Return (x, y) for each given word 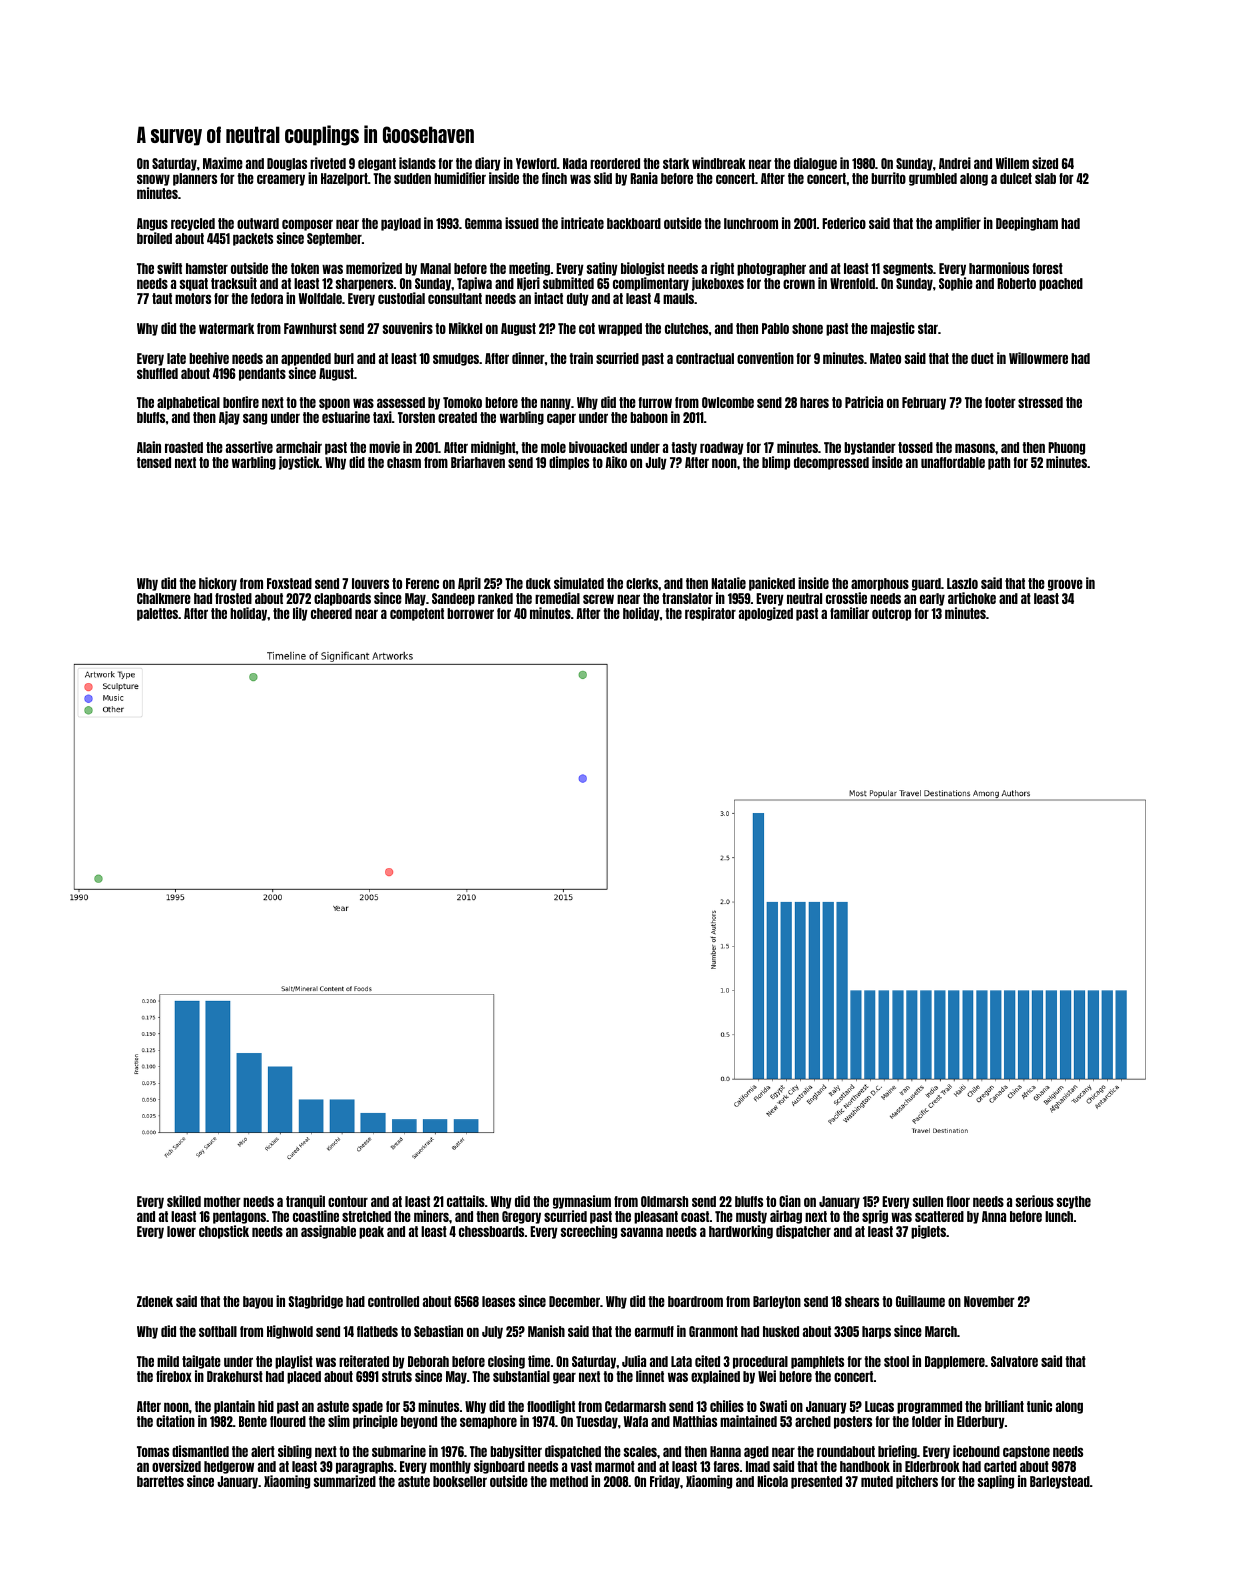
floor (958, 1201)
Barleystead (1060, 1482)
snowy (153, 180)
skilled (184, 1201)
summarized (345, 1481)
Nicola (772, 1481)
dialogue (815, 164)
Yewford (536, 163)
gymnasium (582, 1202)
